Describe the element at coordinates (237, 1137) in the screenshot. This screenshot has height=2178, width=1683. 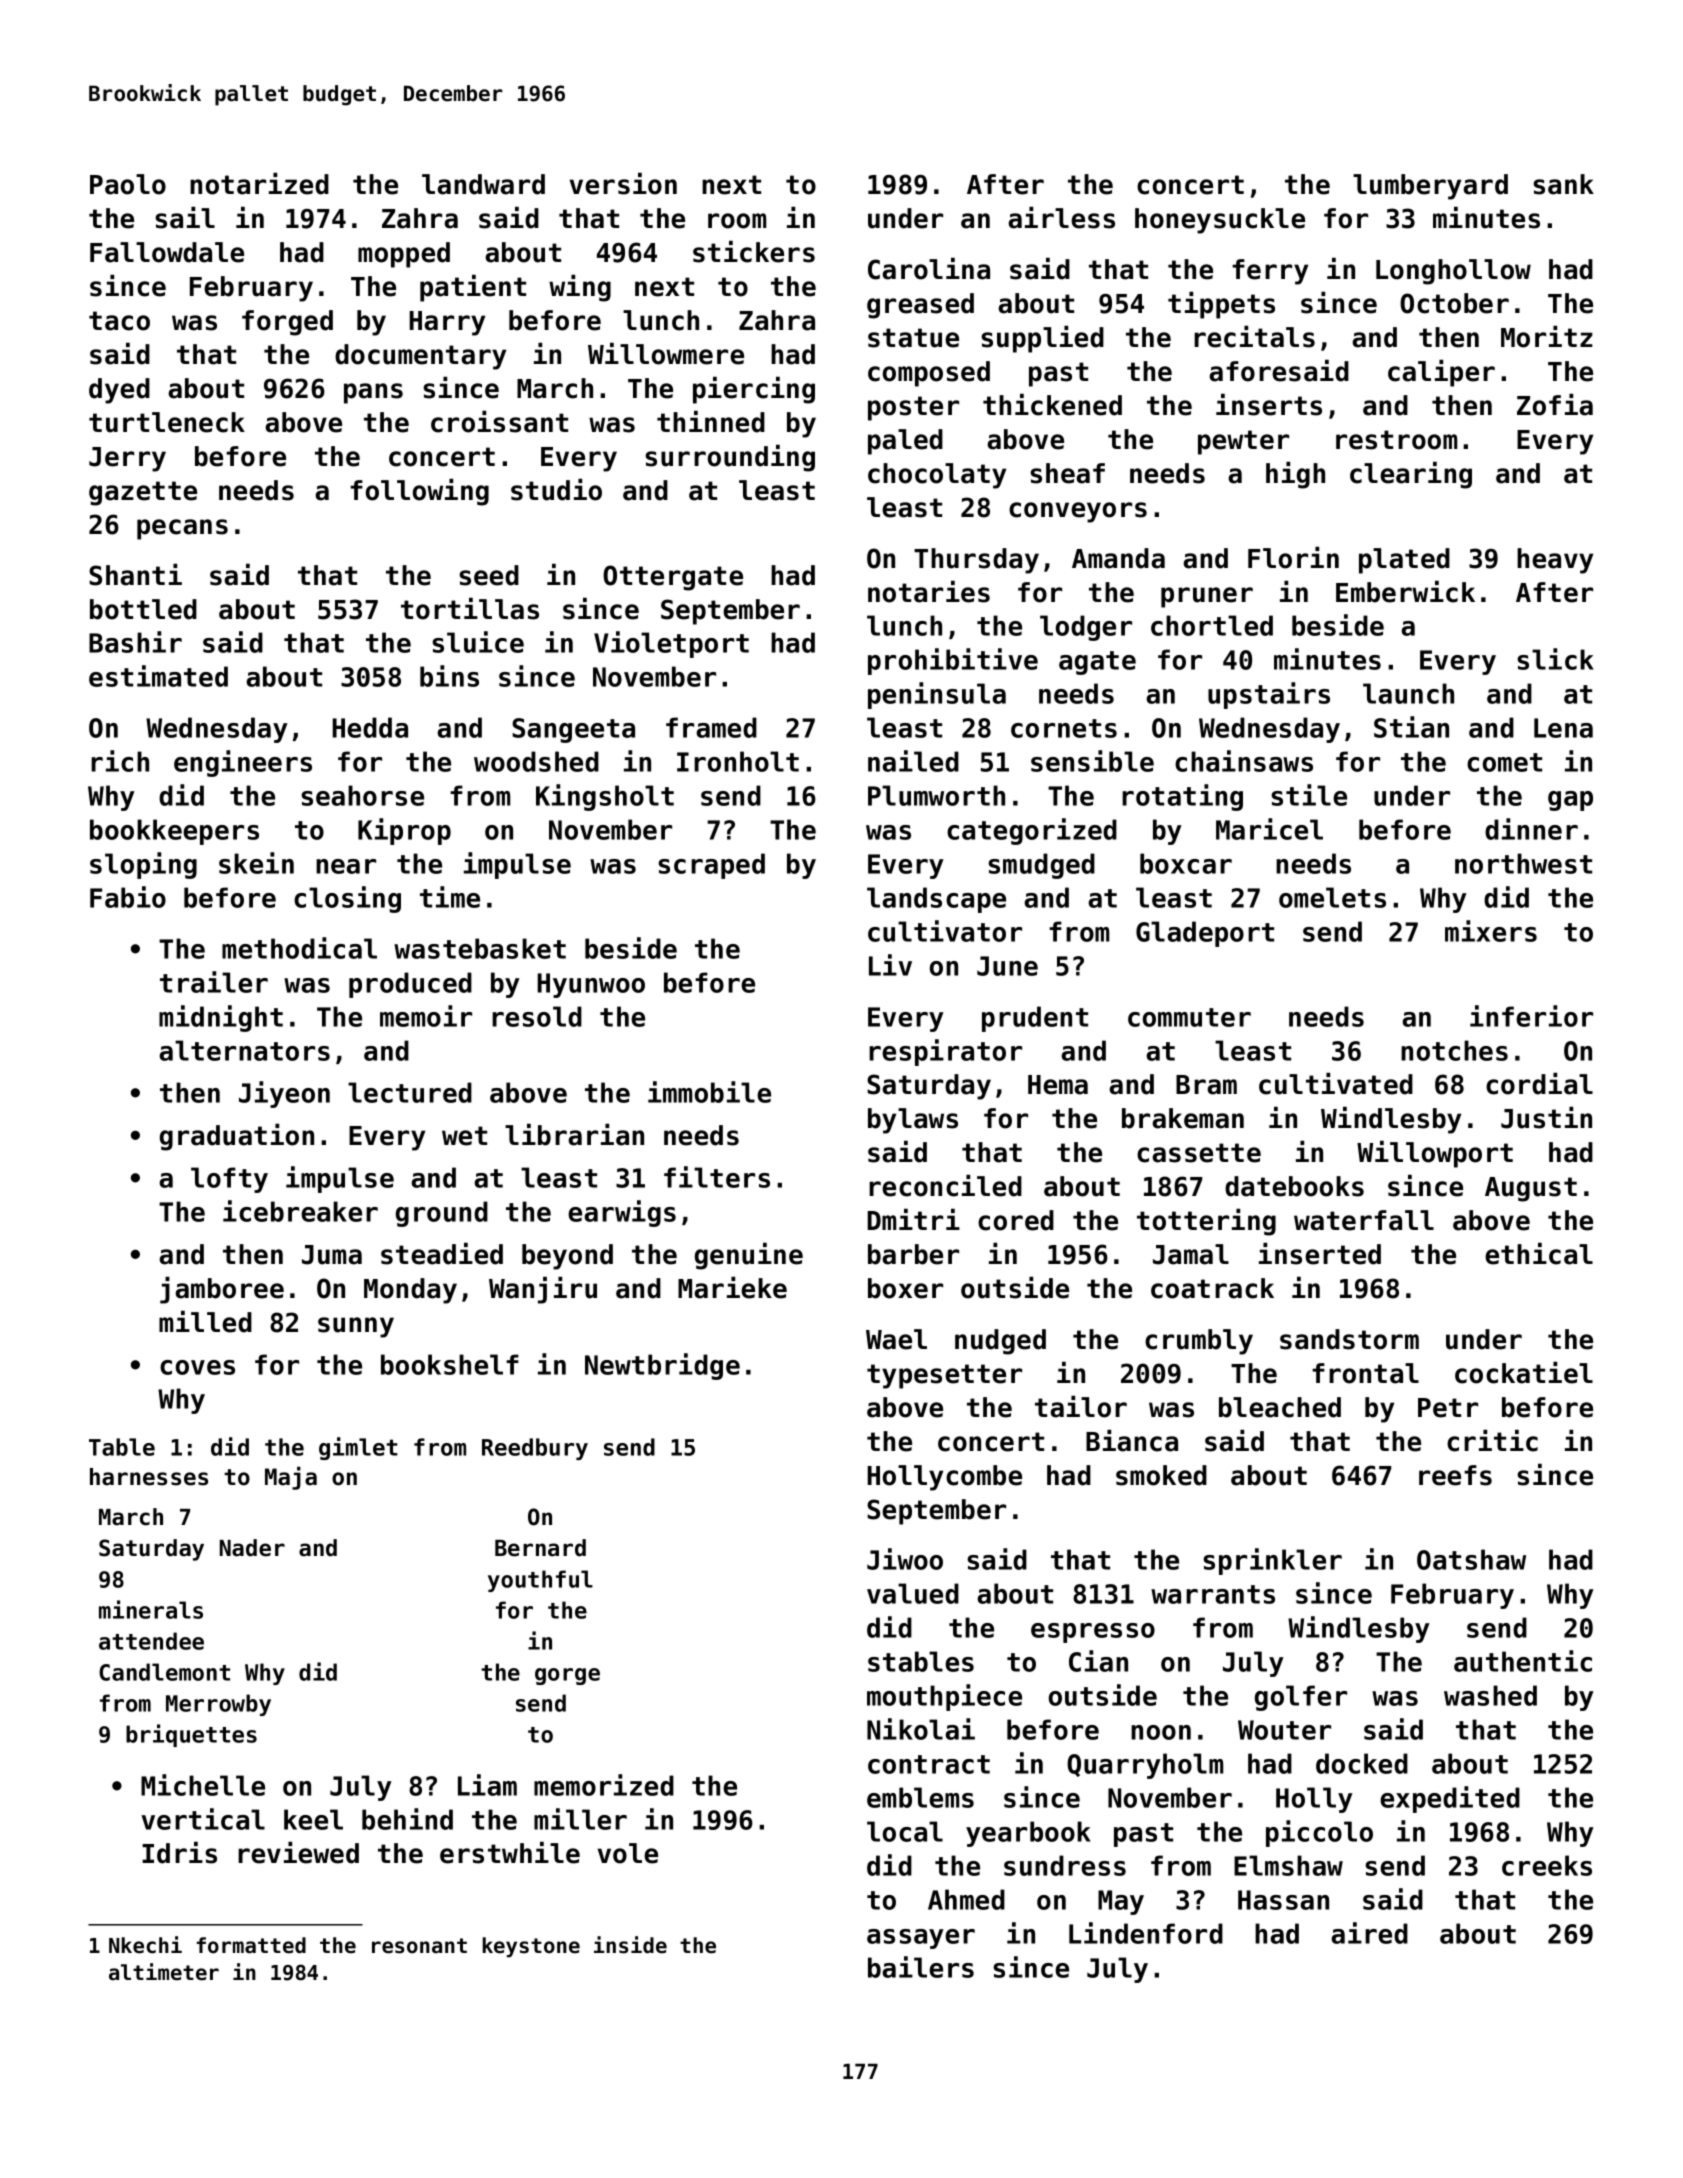
I see `graduation` at that location.
